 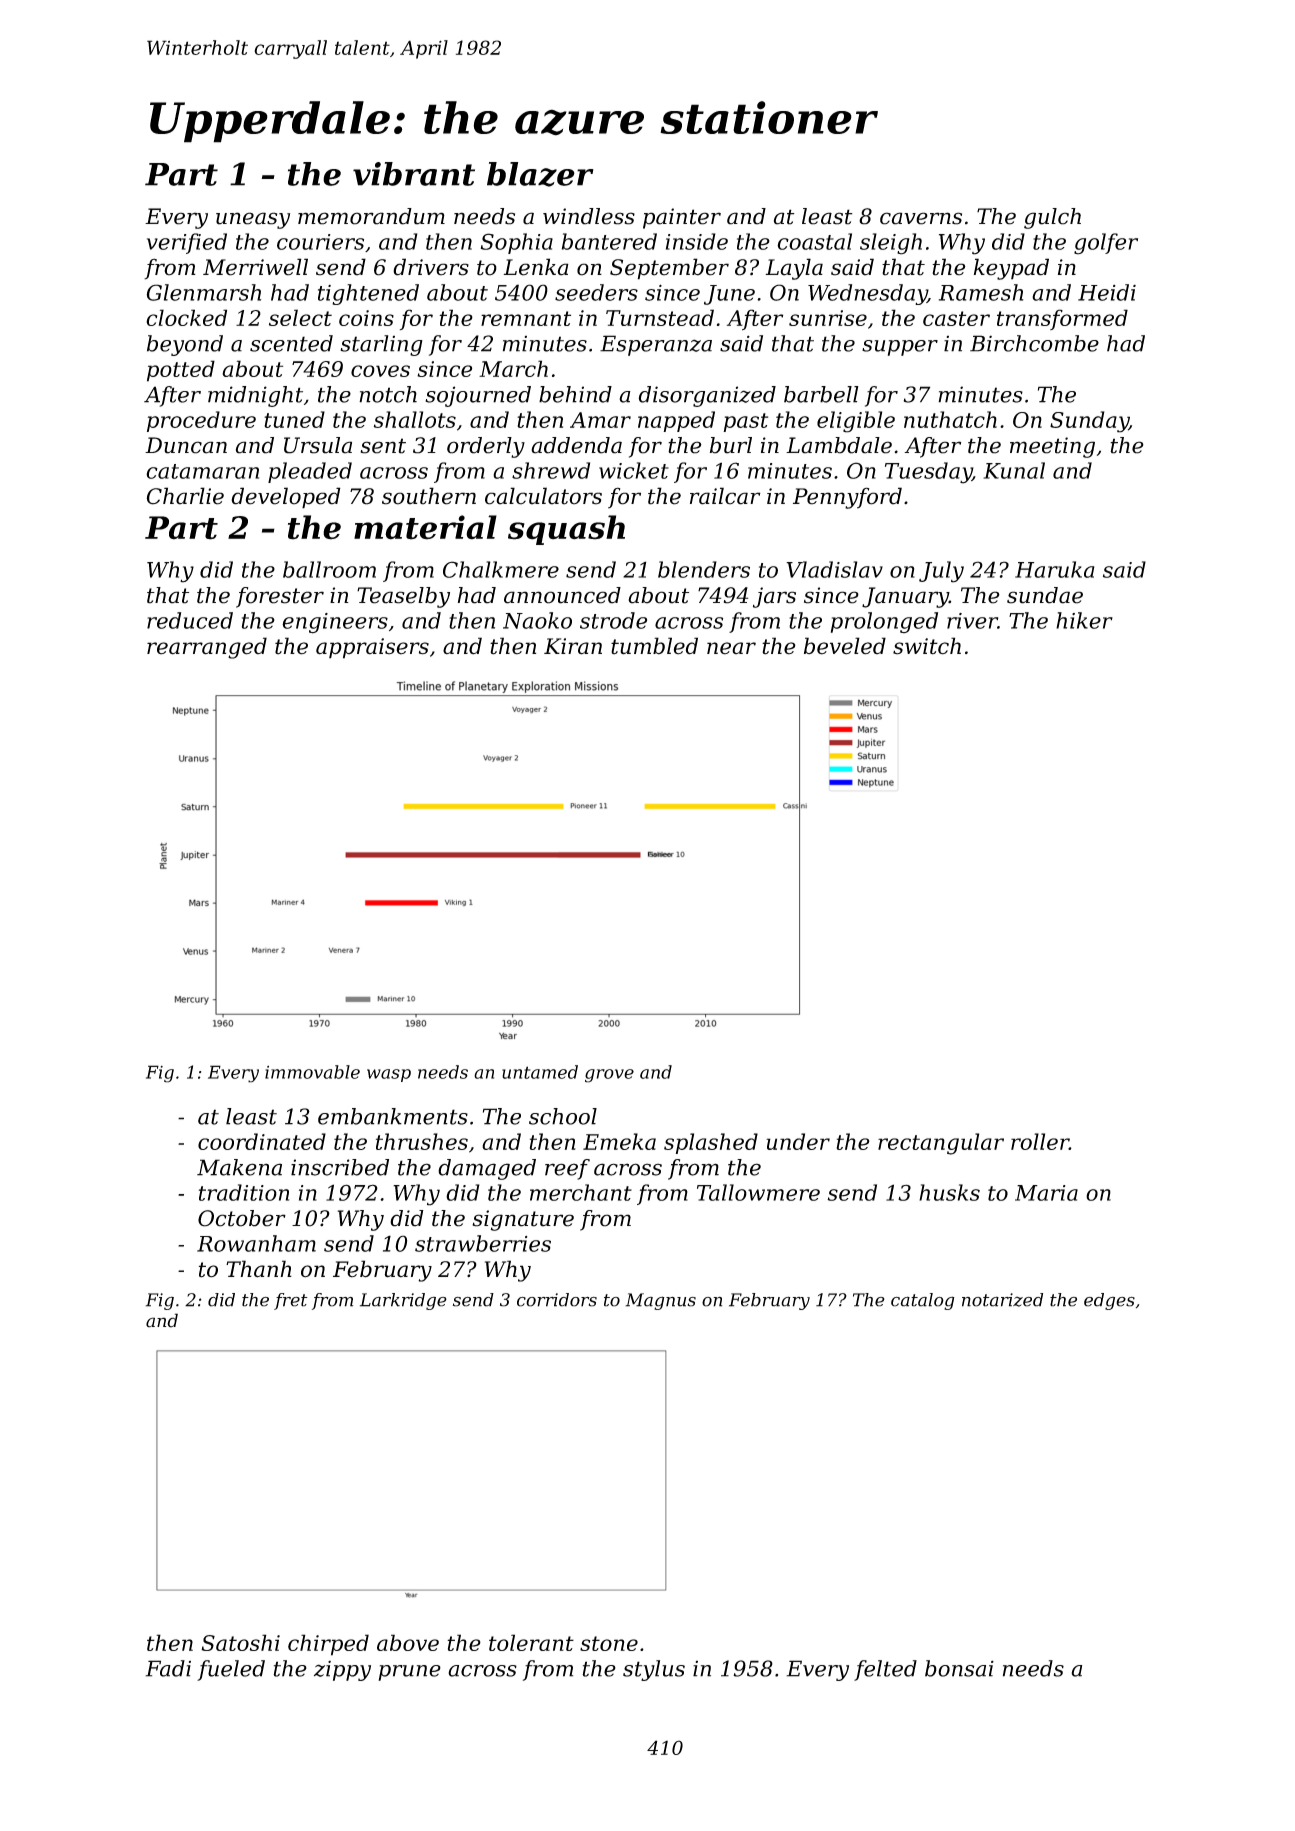 What do you see at coordinates (557, 1300) in the screenshot?
I see `corridors` at bounding box center [557, 1300].
